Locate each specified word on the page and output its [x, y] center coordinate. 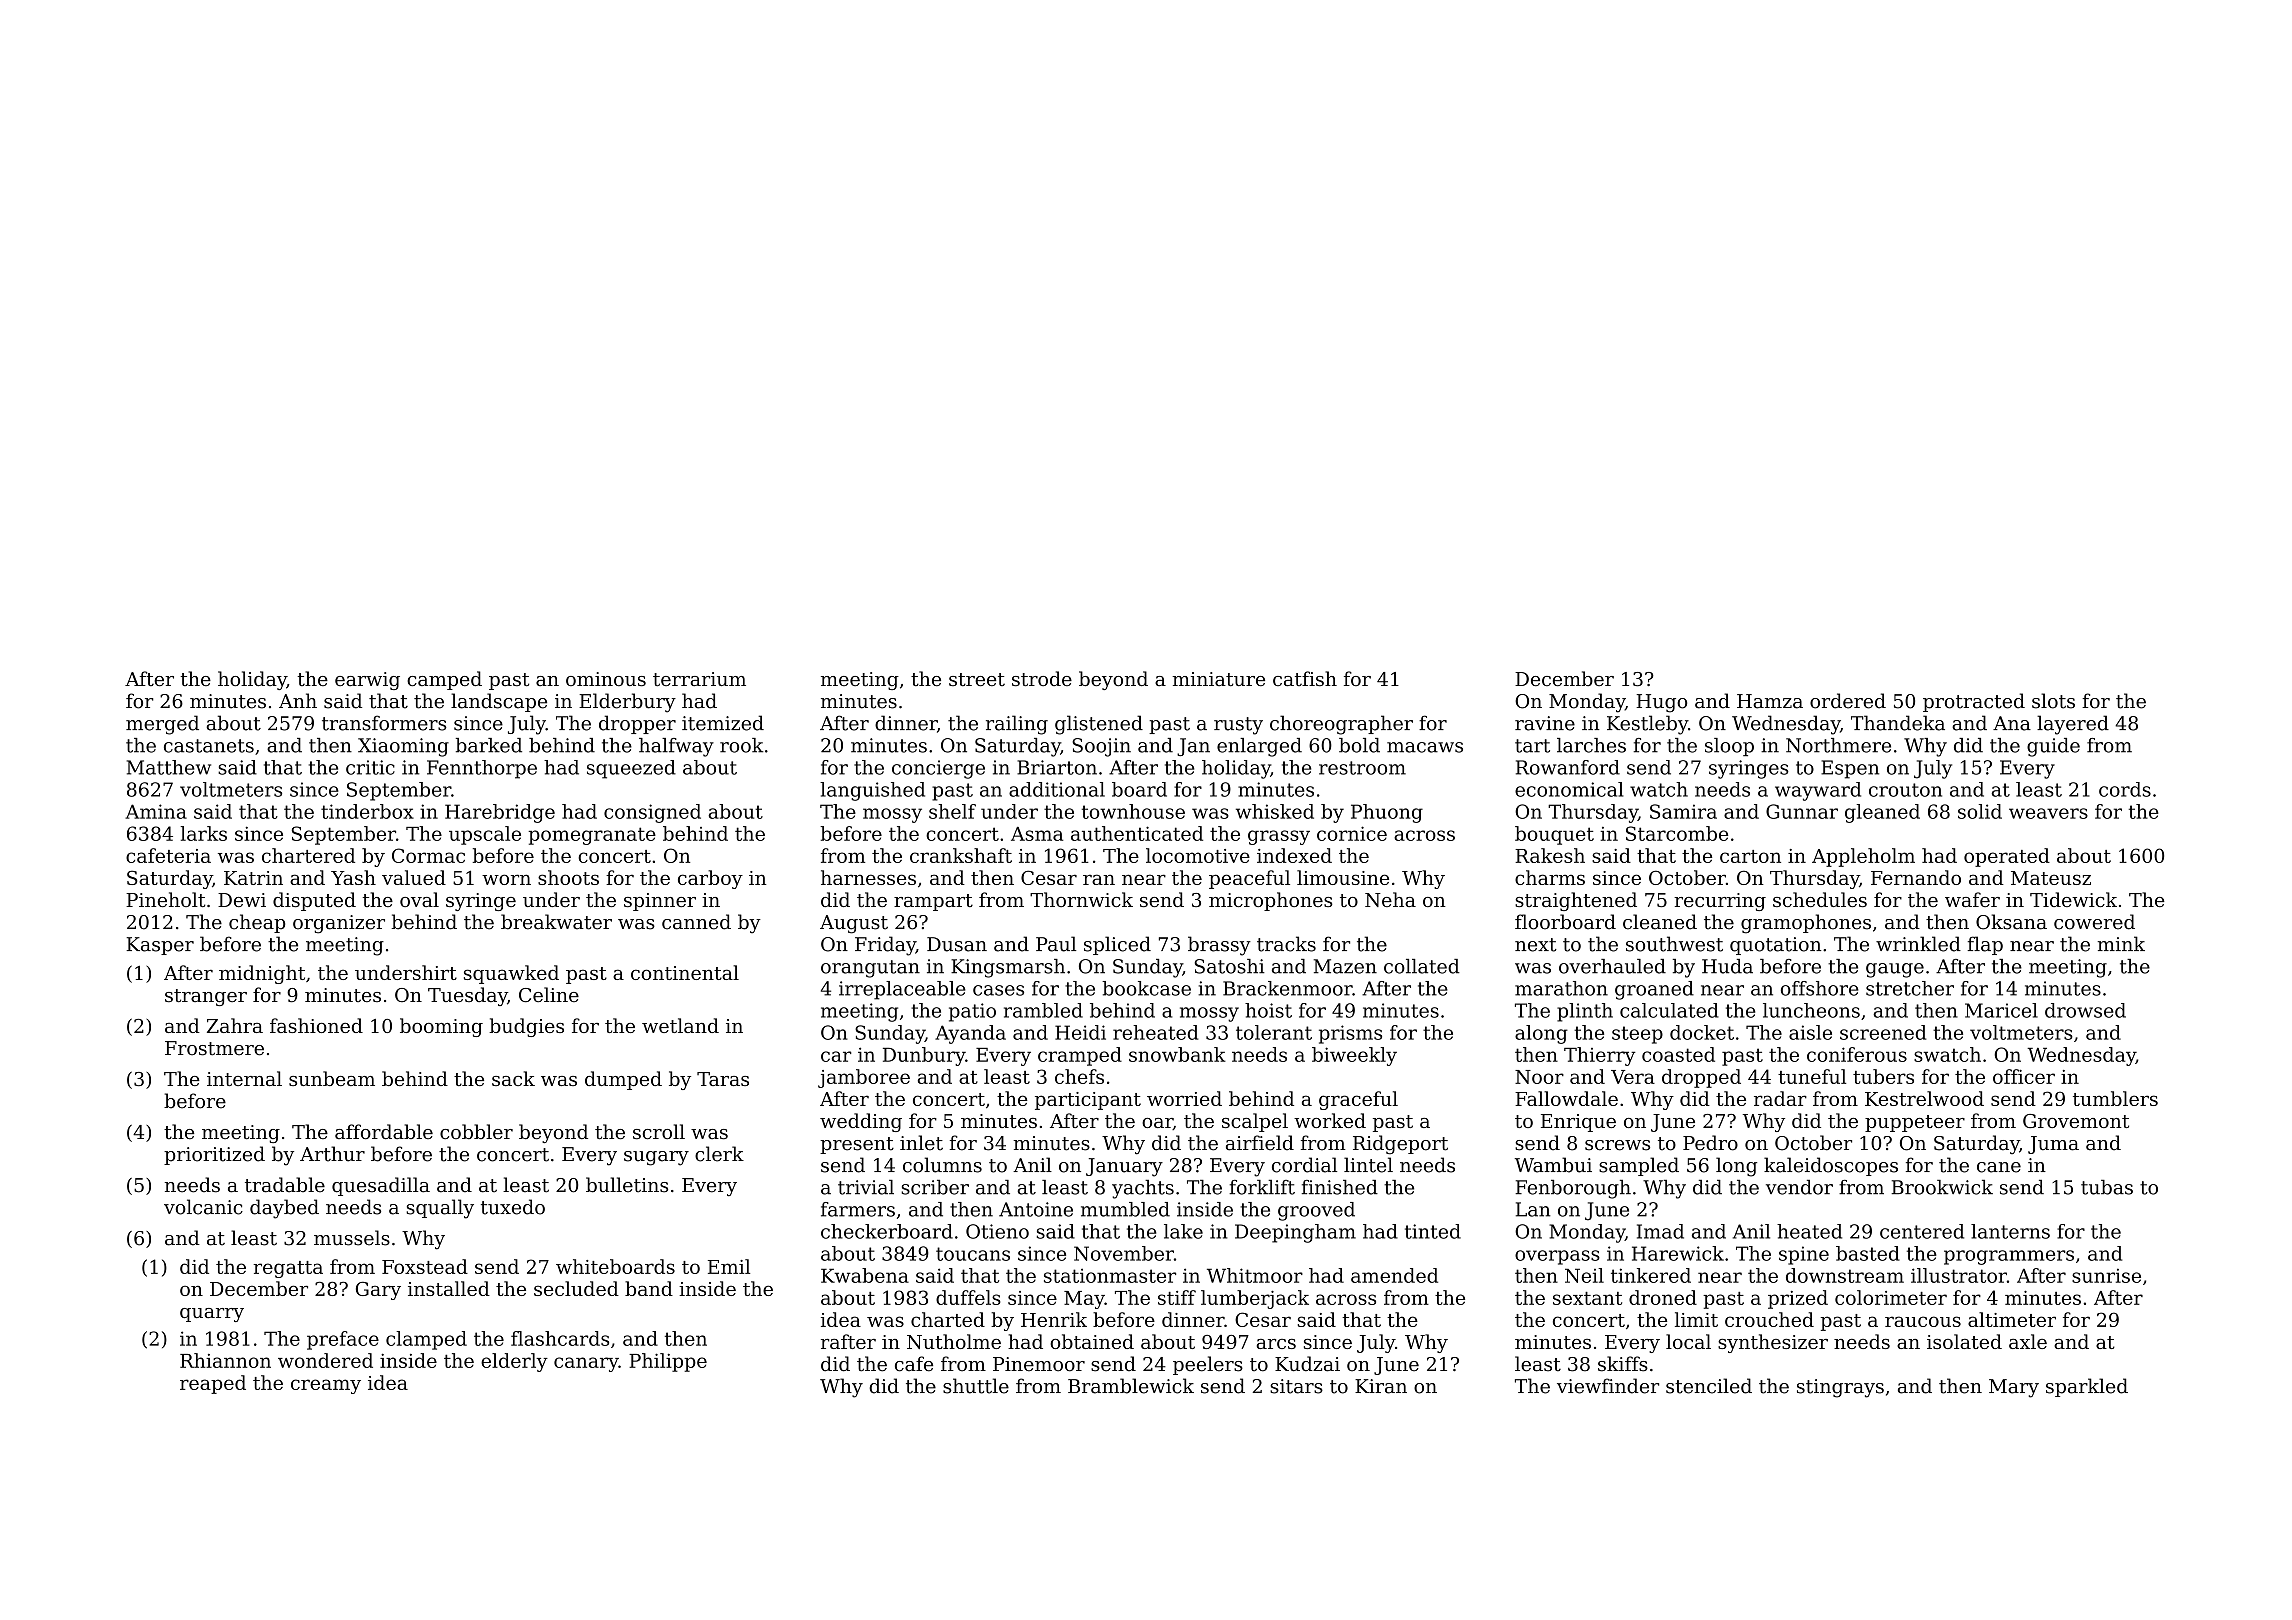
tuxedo [513, 1207]
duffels [968, 1297]
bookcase [1146, 988]
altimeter [2012, 1319]
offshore [1820, 988]
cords [2125, 789]
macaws [1425, 747]
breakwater [556, 922]
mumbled [1125, 1209]
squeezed [631, 769]
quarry [212, 1315]
